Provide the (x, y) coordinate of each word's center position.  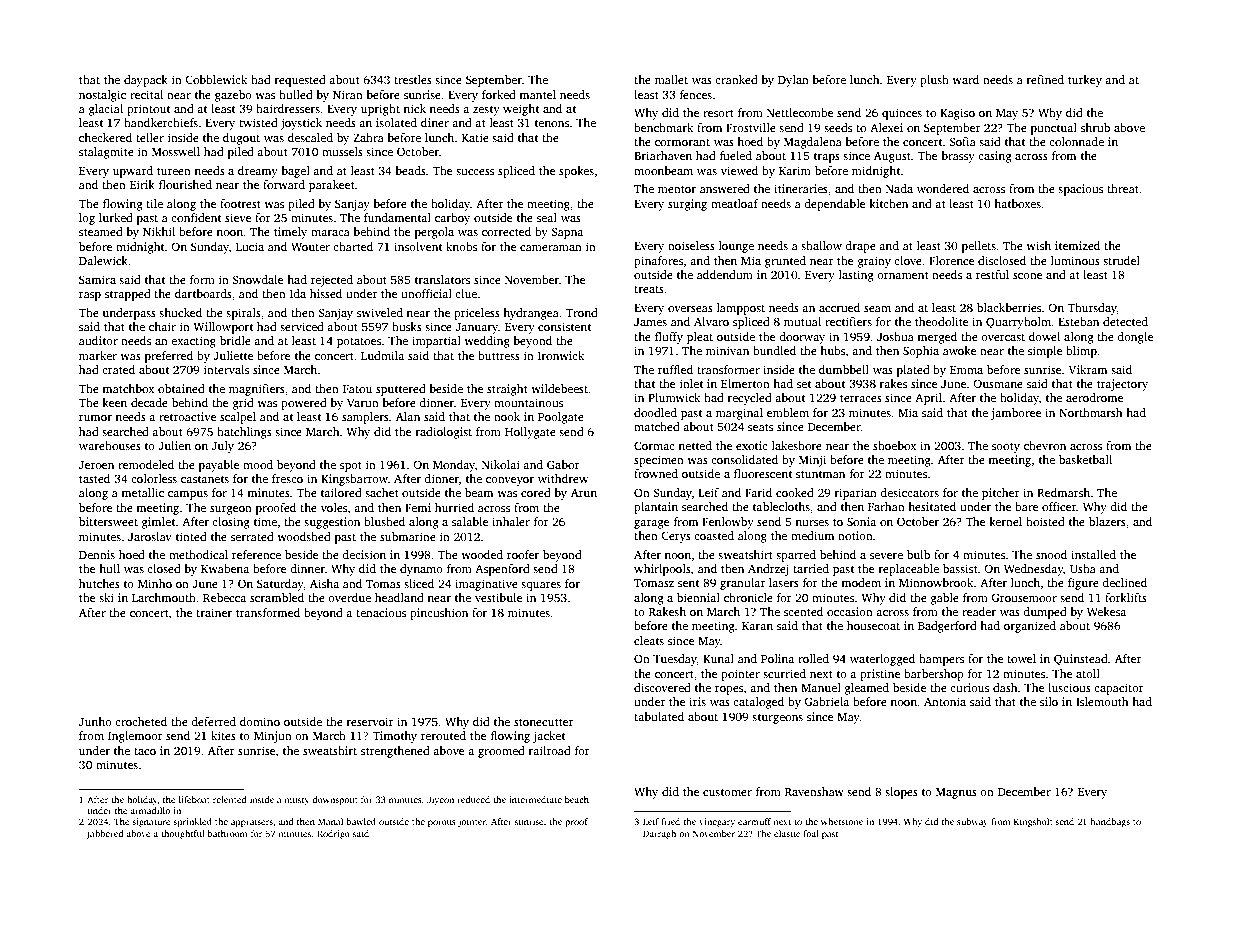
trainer (214, 612)
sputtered (401, 390)
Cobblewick (216, 79)
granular (743, 584)
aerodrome (1094, 397)
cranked (736, 79)
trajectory (1122, 385)
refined (1045, 79)
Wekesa (1106, 611)
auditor (98, 340)
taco (145, 751)
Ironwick (561, 355)
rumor (95, 418)
